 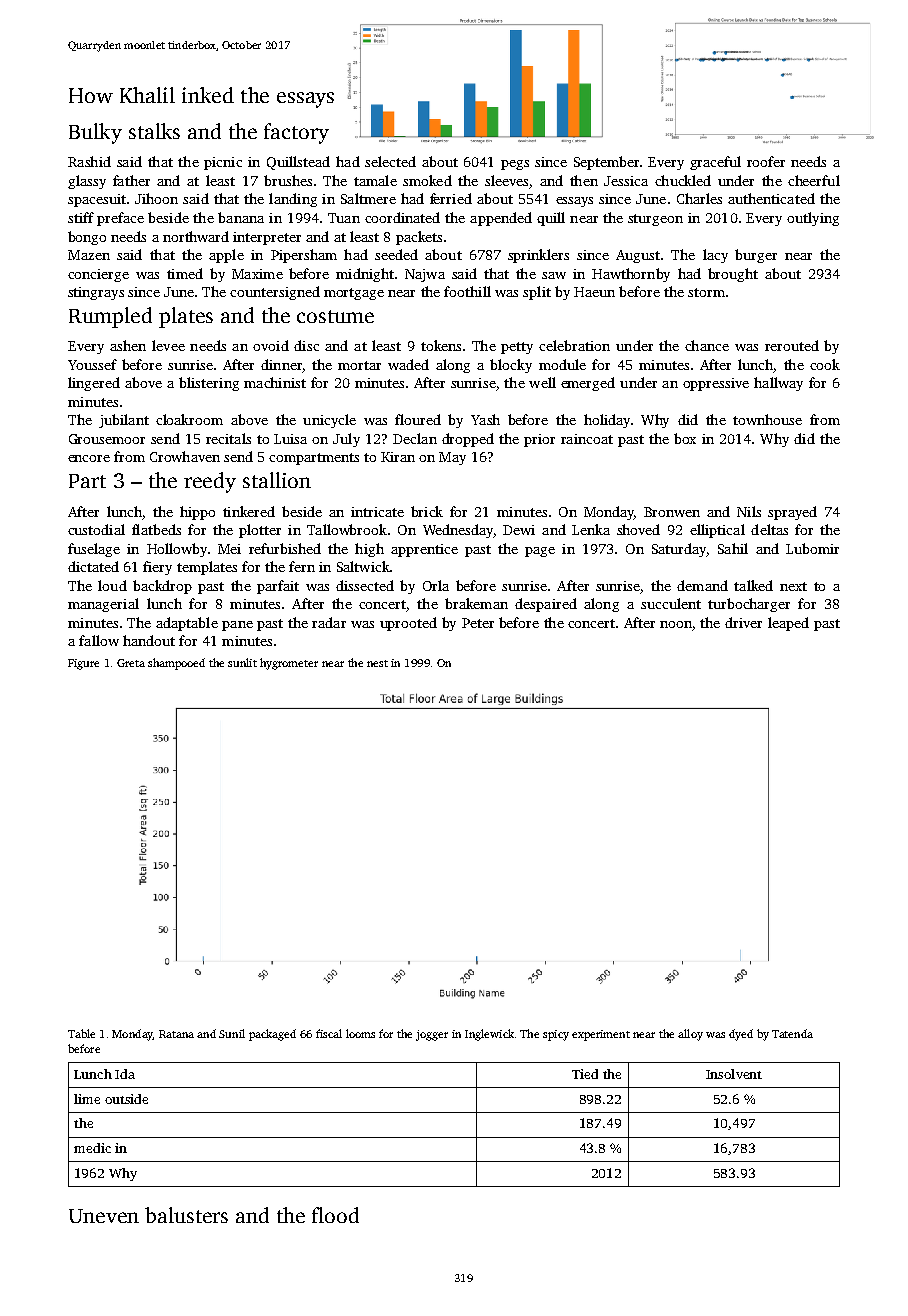 I want to click on experiment, so click(x=601, y=1035).
